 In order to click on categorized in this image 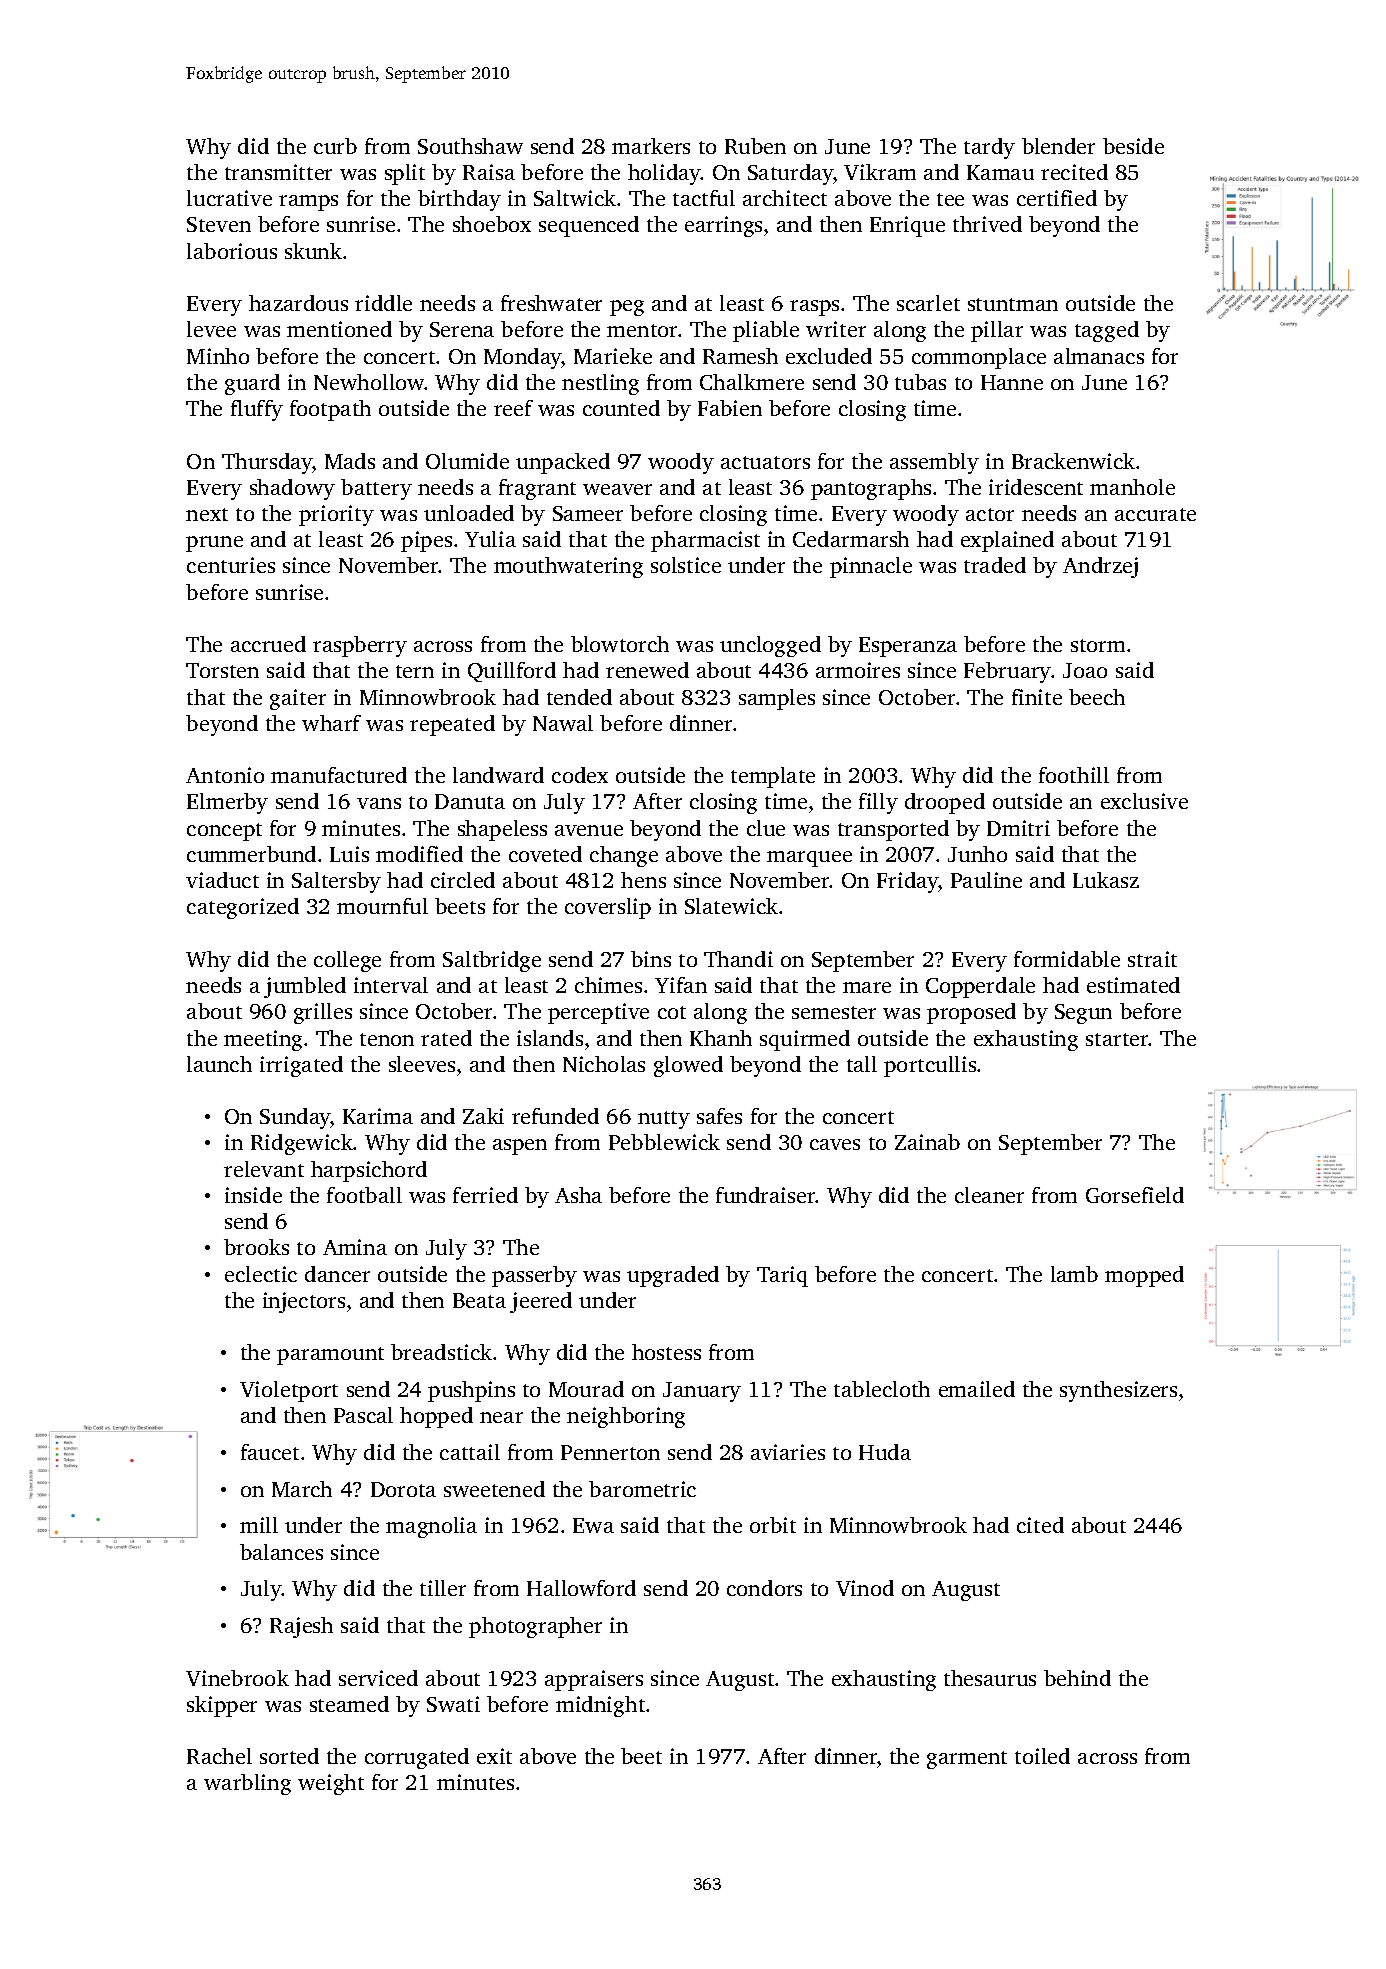, I will do `click(243, 908)`.
